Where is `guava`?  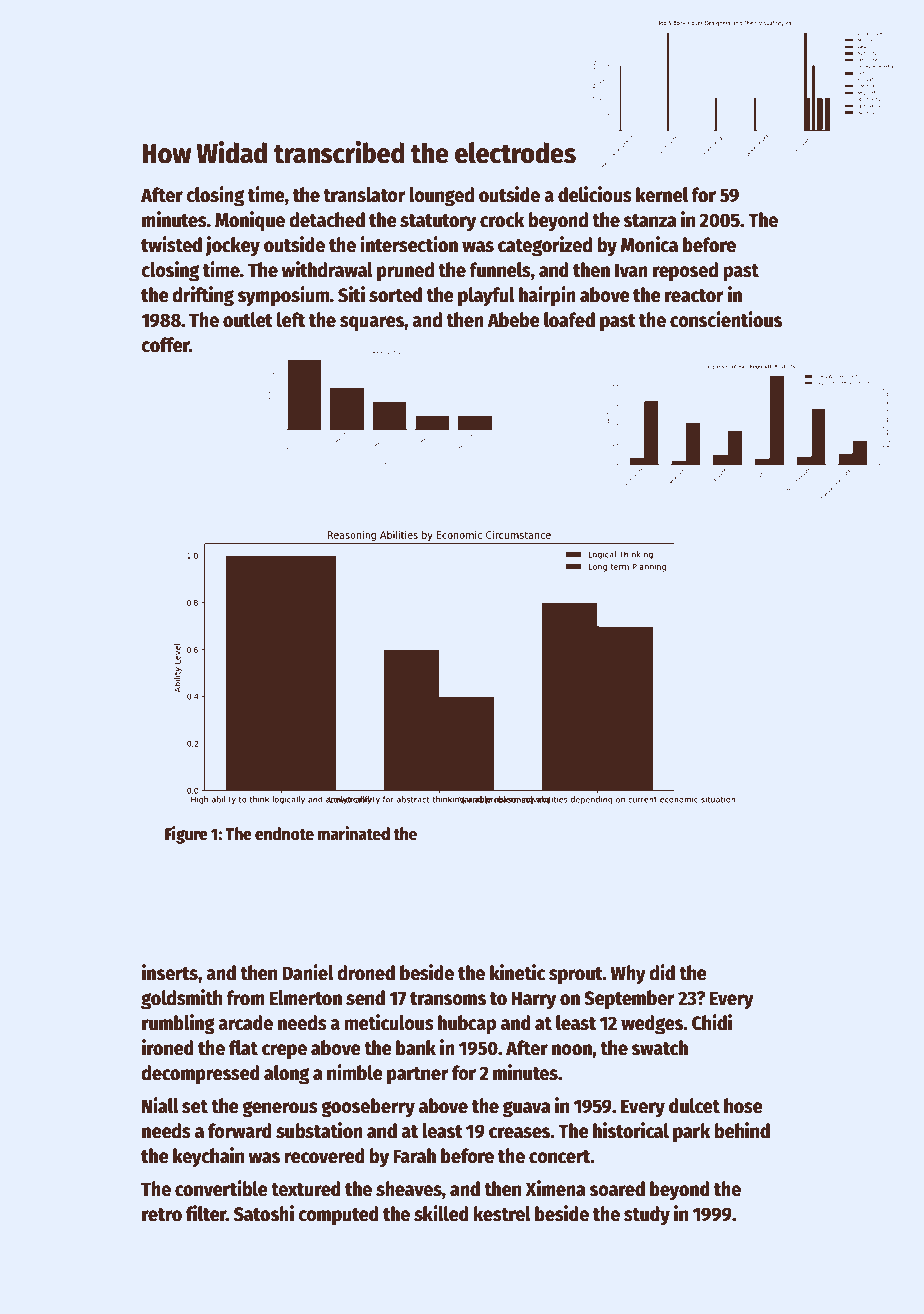 guava is located at coordinates (527, 1109).
